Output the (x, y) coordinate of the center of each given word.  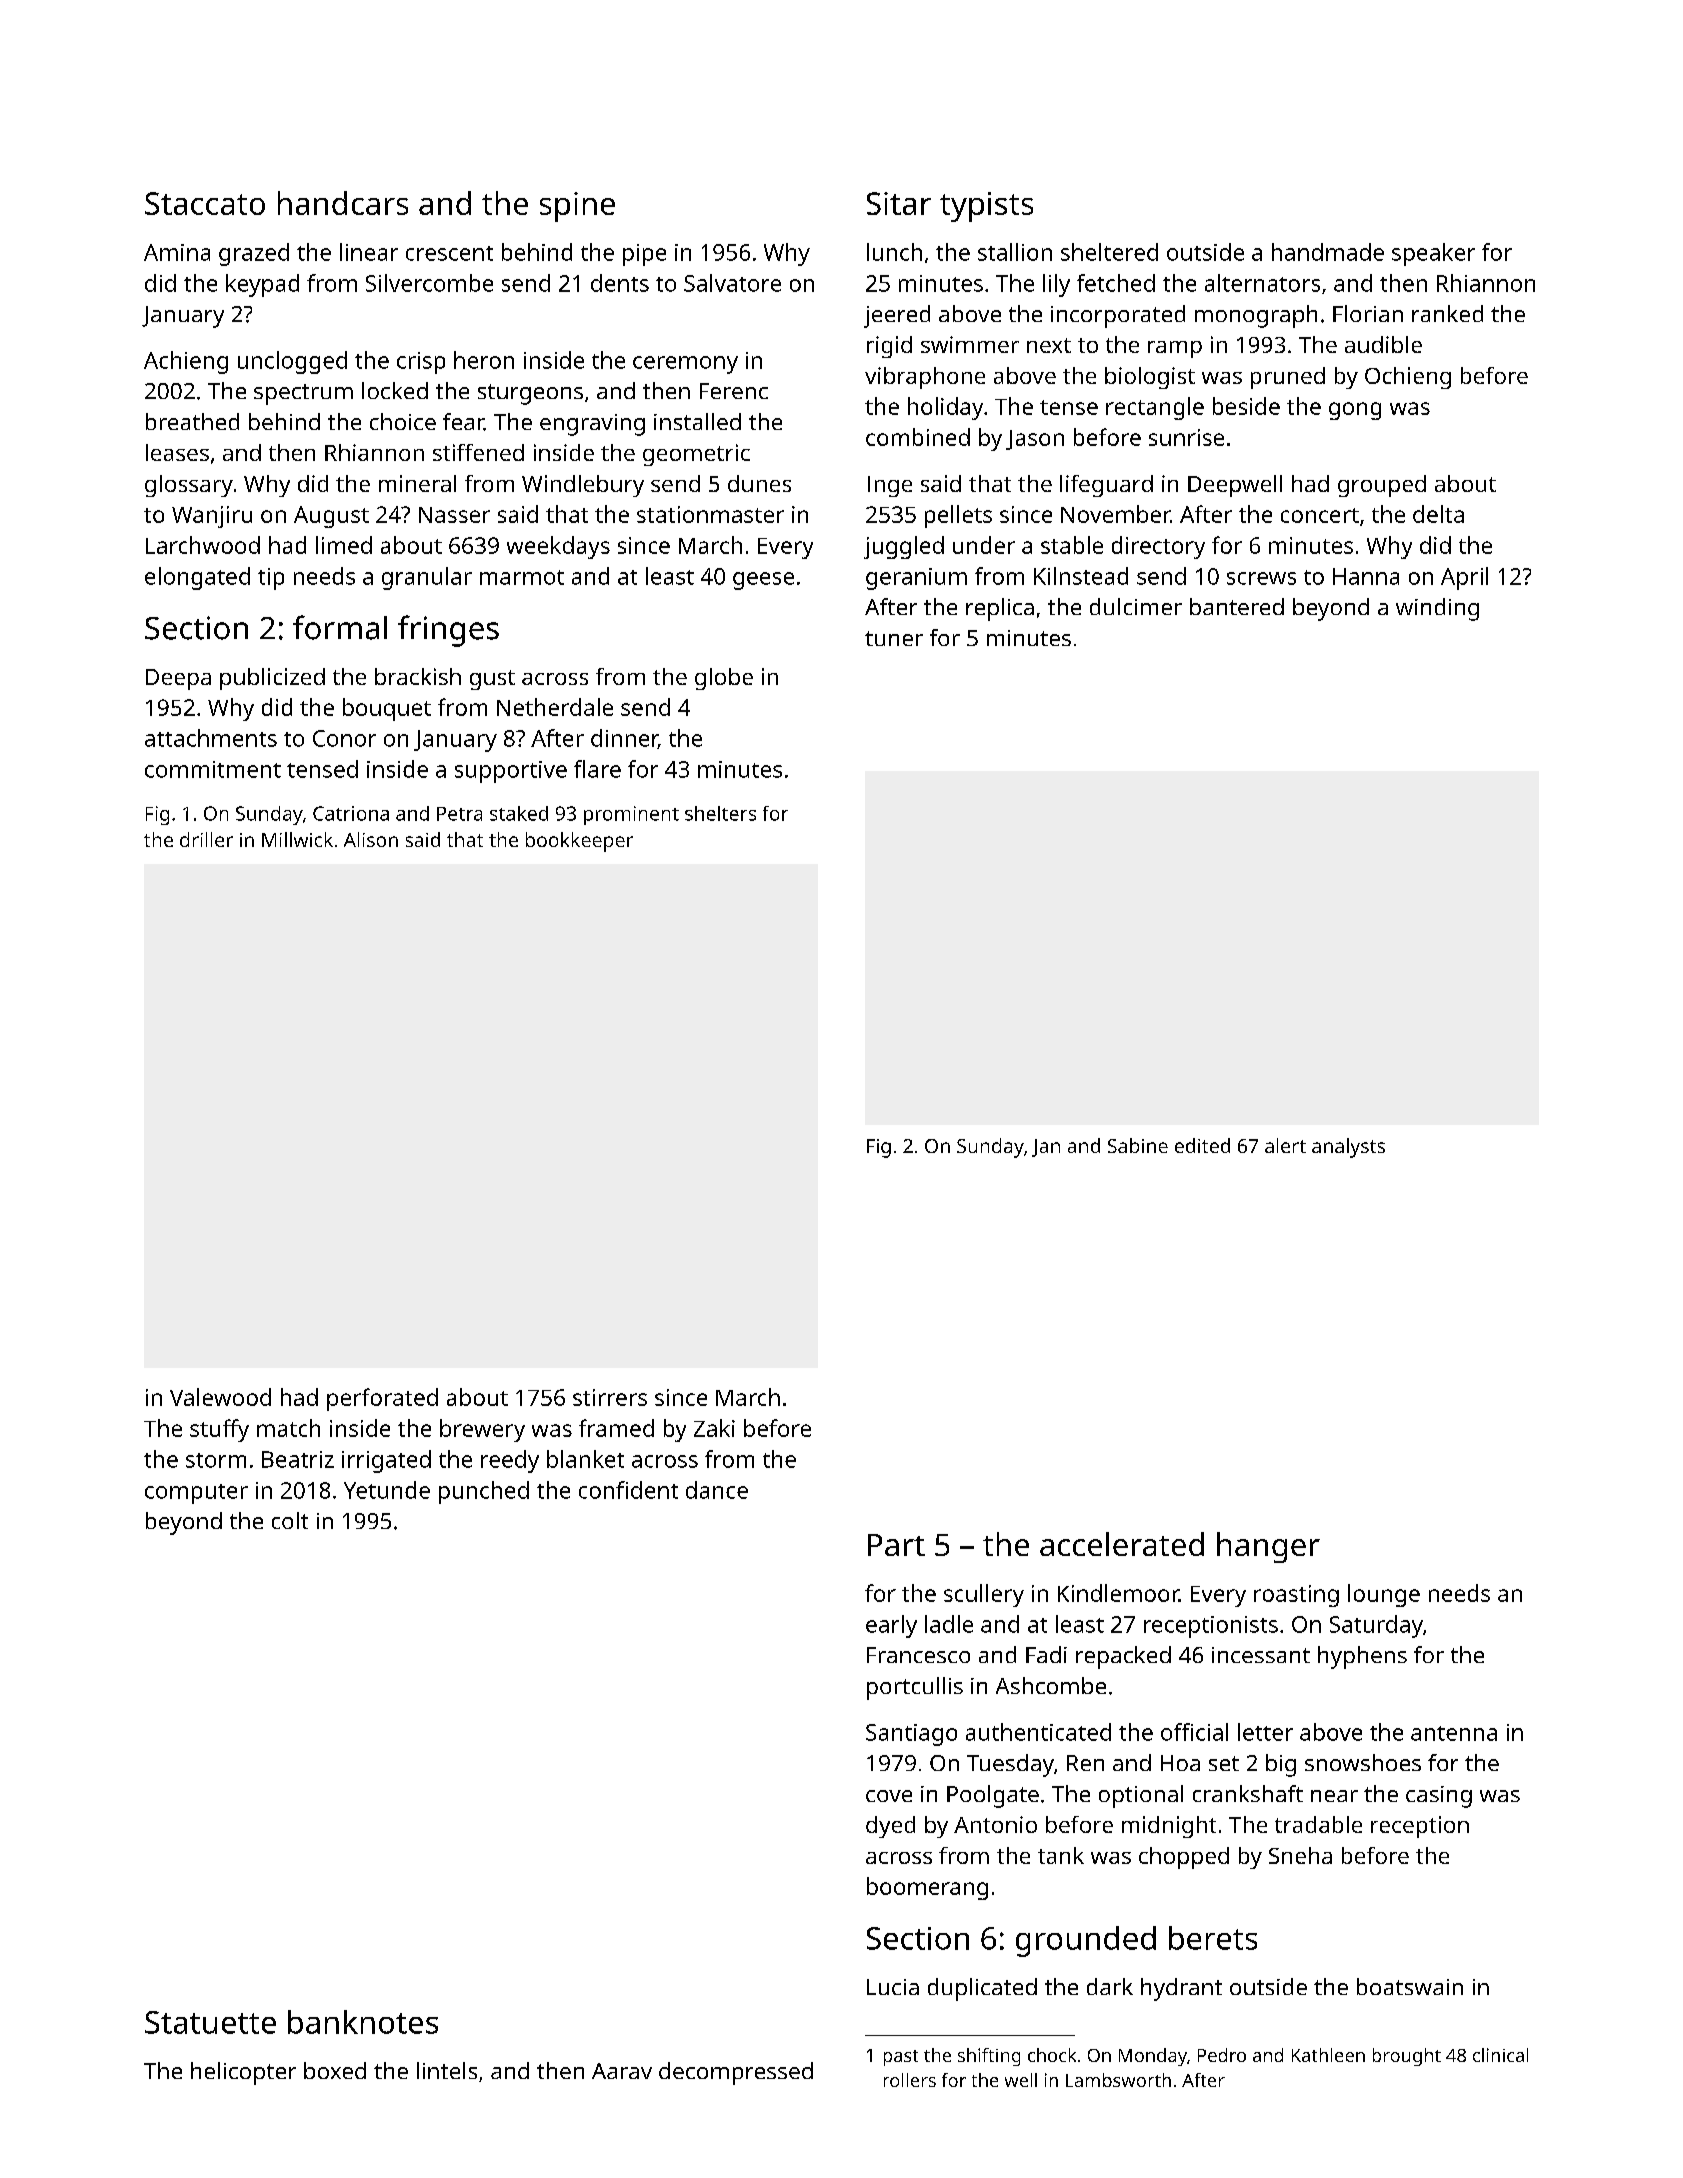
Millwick (297, 839)
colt (290, 1520)
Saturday (1376, 1626)
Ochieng (1408, 378)
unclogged (292, 362)
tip (271, 579)
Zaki (714, 1428)
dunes (759, 483)
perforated (382, 1399)
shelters (720, 813)
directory (1158, 547)
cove (889, 1796)
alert (1285, 1145)
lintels (447, 2070)
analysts (1348, 1148)
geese (763, 581)
